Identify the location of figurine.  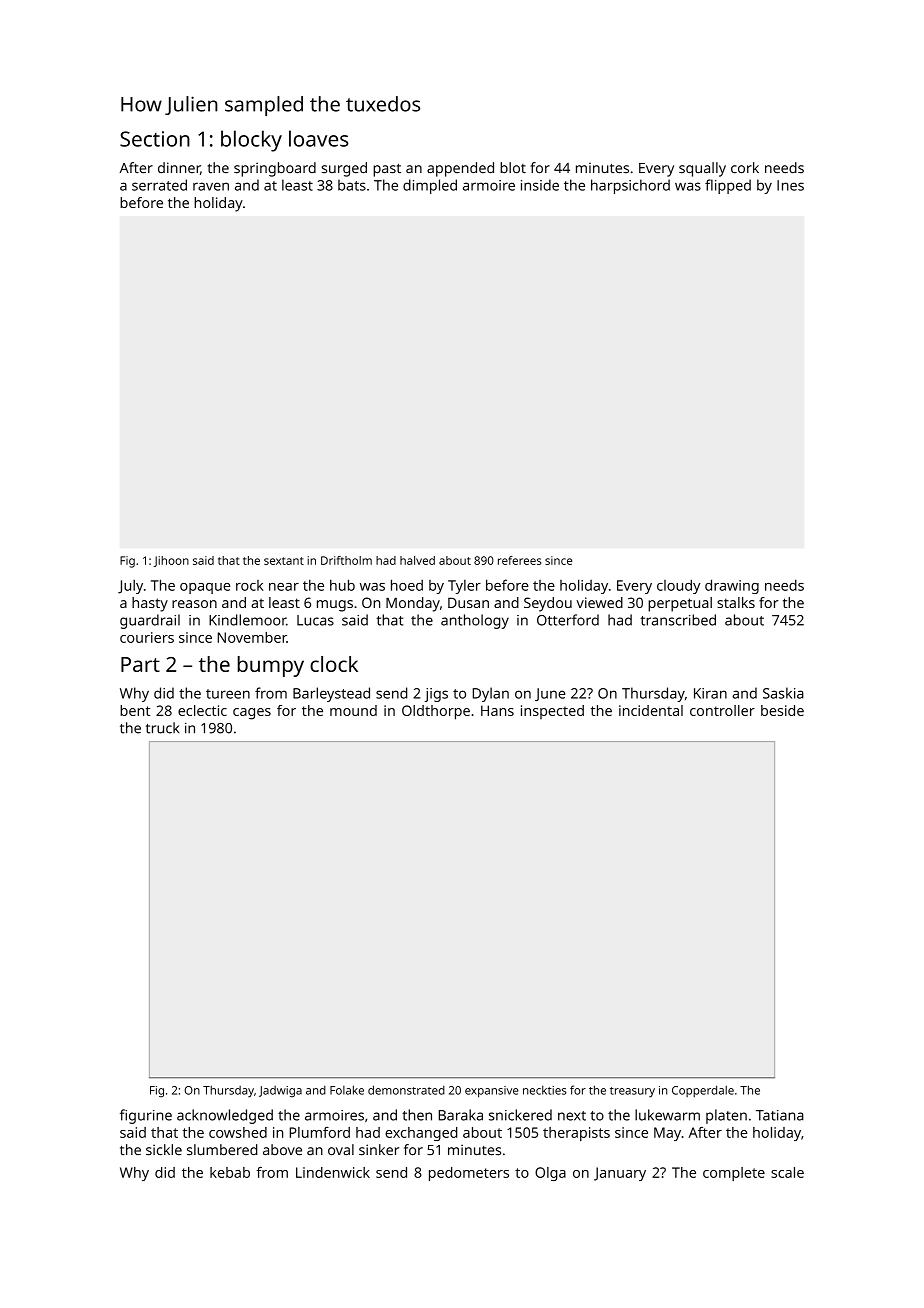
(146, 1116).
